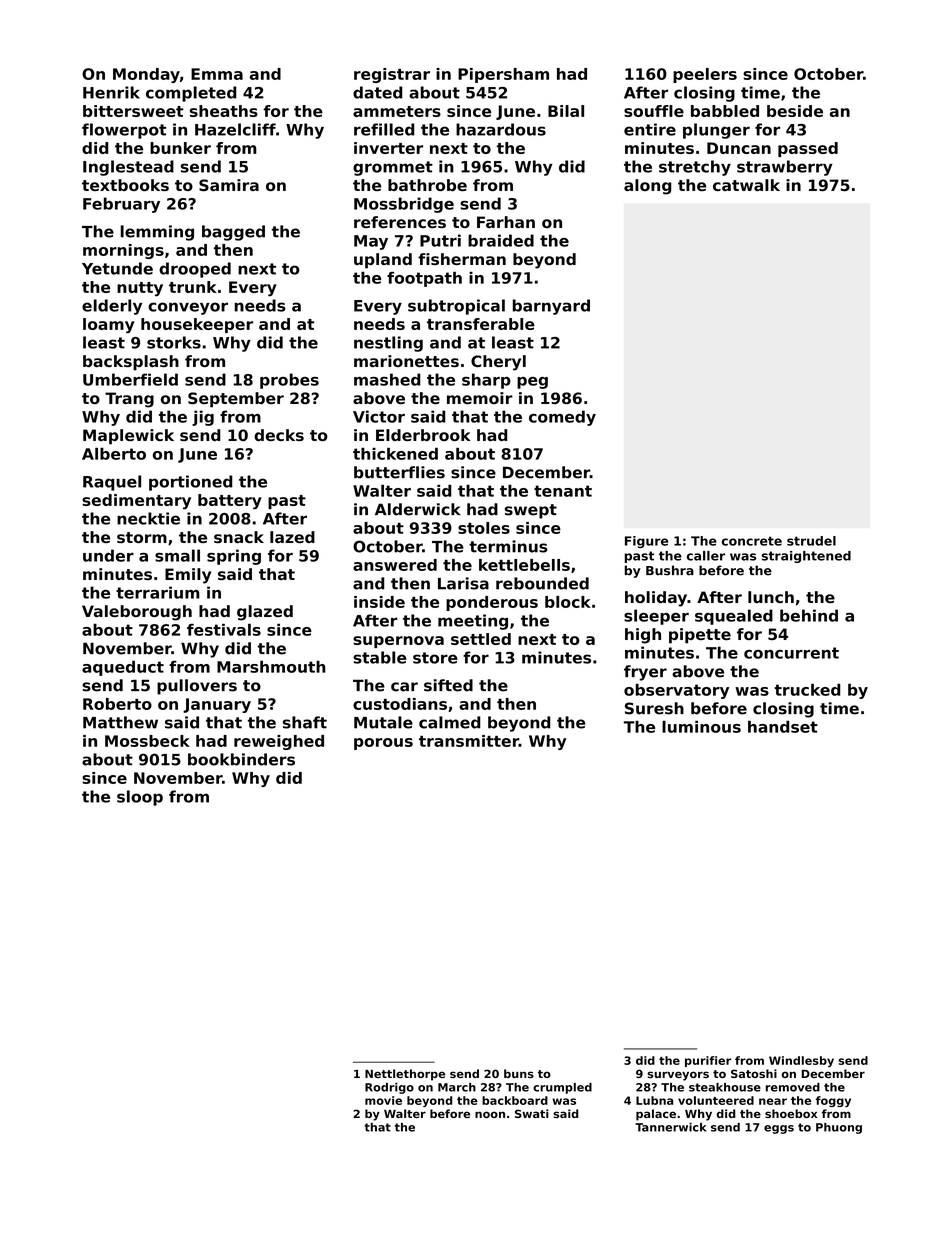 This image has height=1233, width=952. Describe the element at coordinates (515, 1100) in the image. I see `backboard` at that location.
